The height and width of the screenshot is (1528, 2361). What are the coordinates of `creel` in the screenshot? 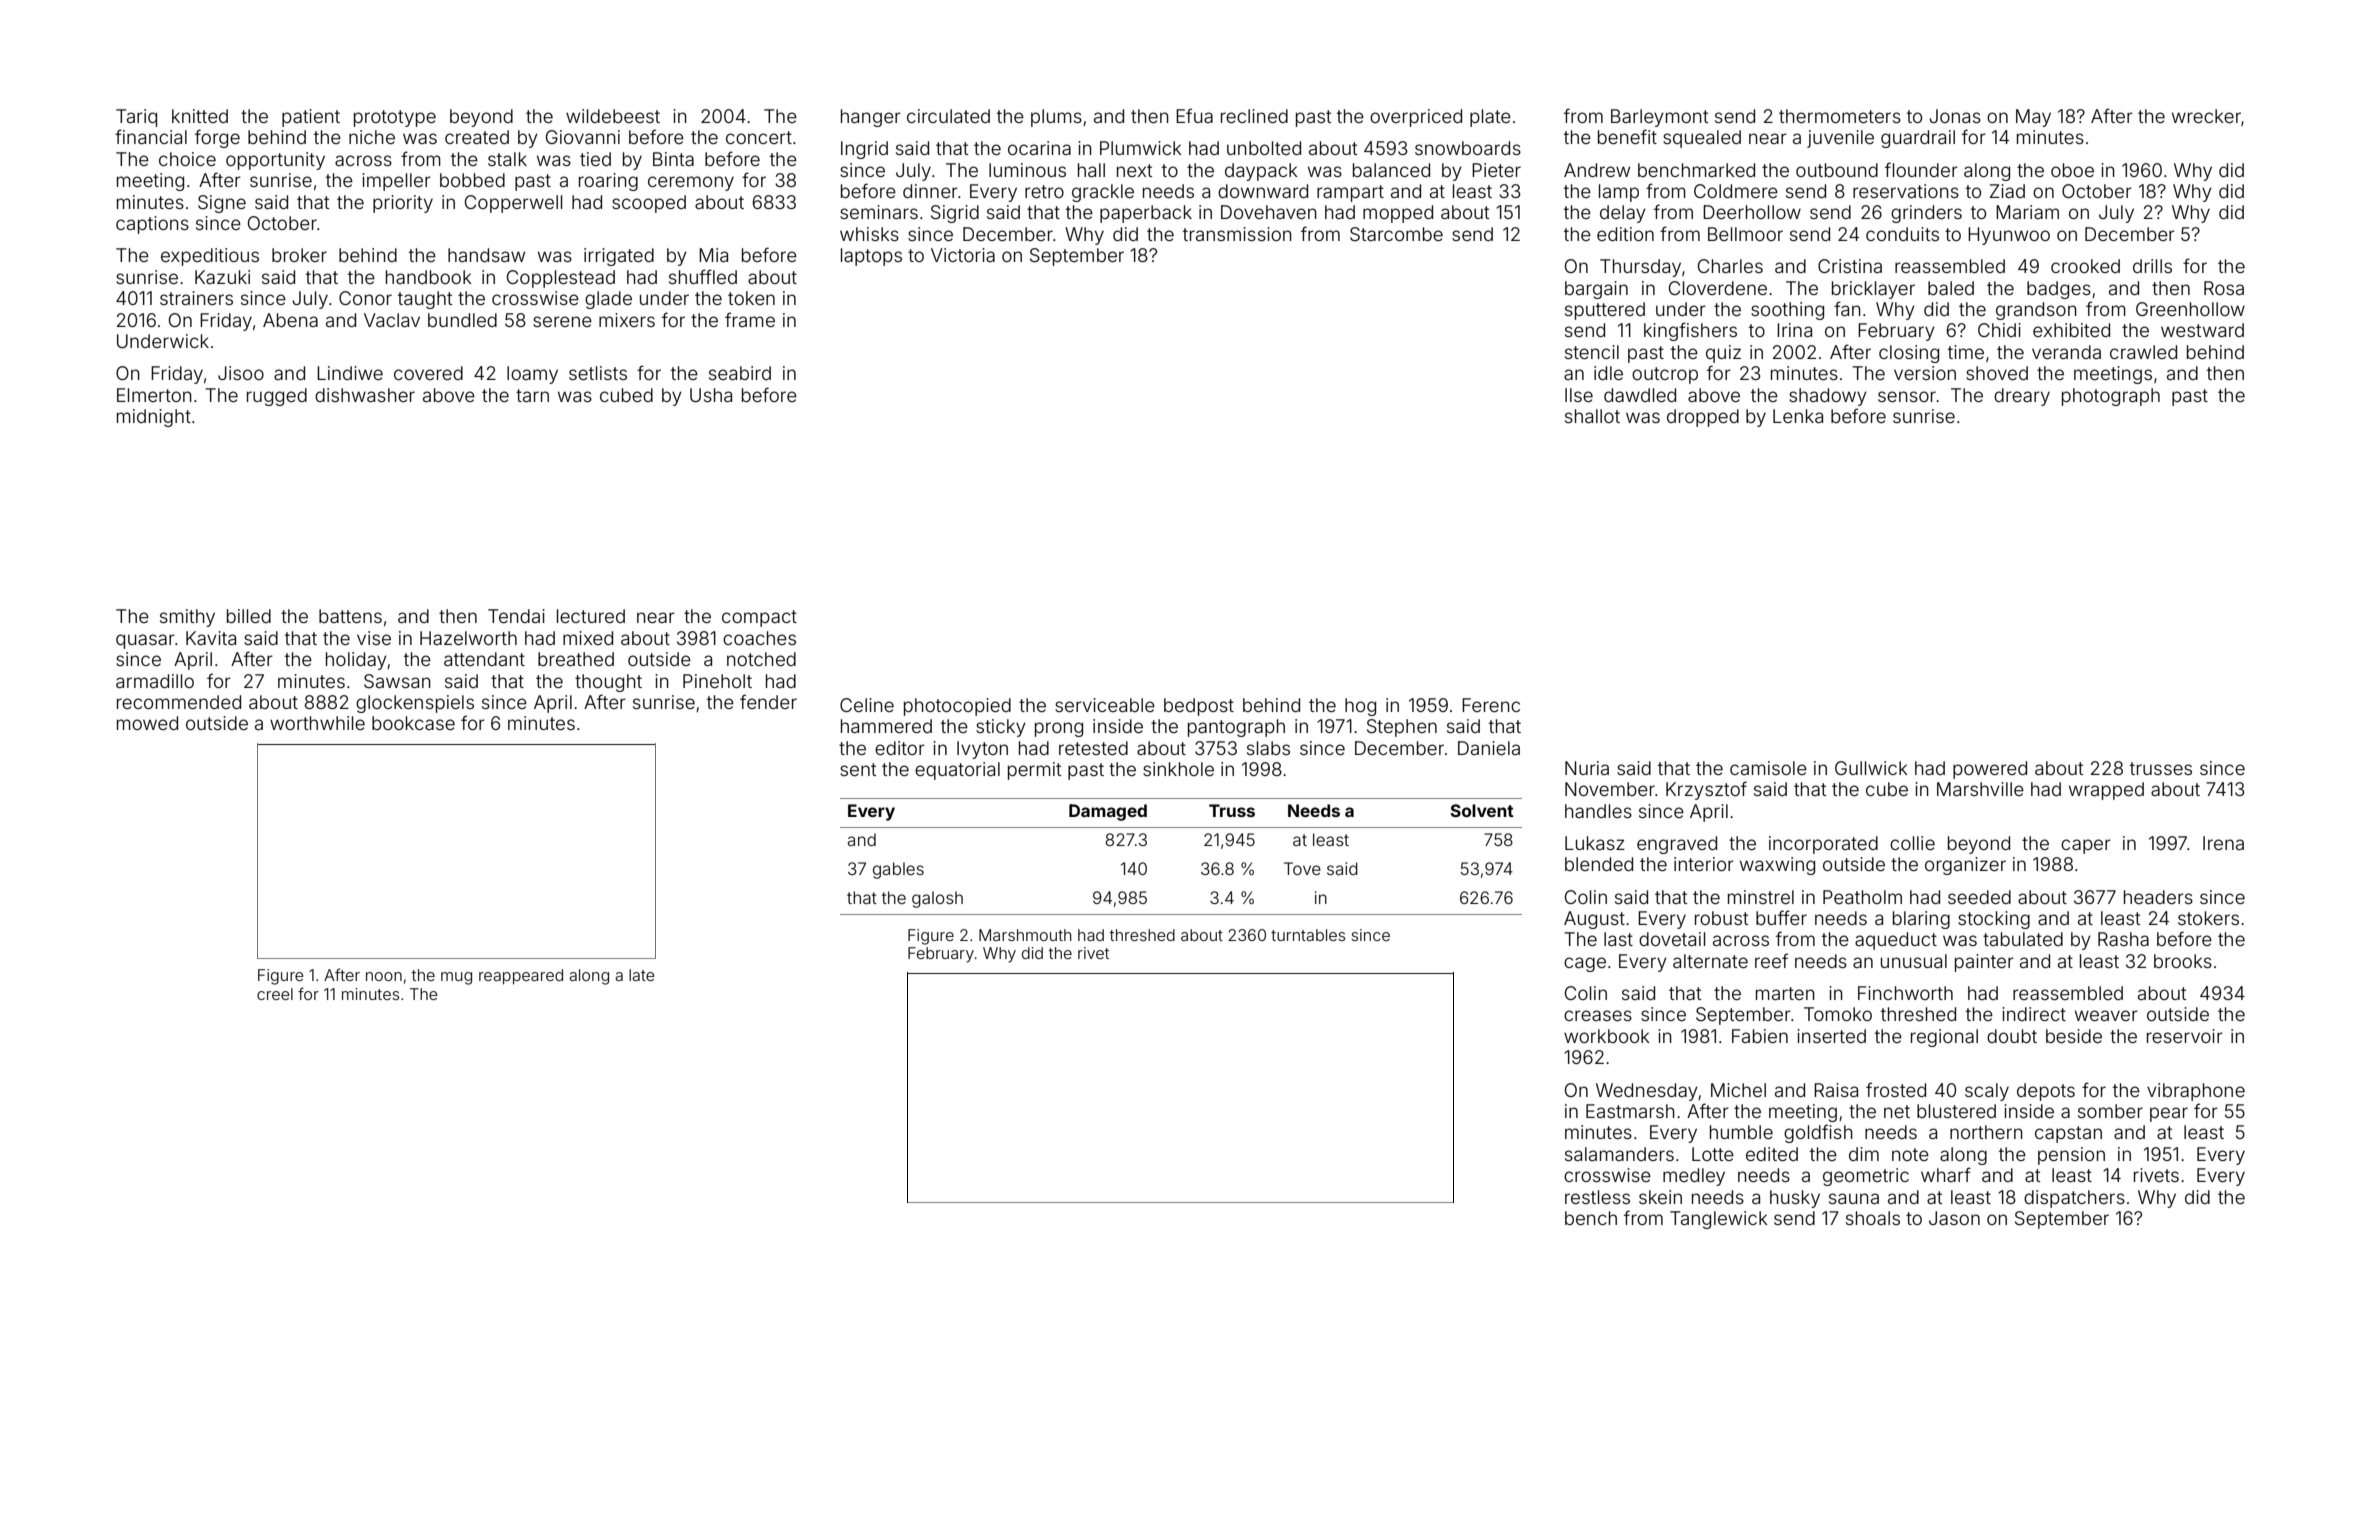 It's located at (275, 994).
